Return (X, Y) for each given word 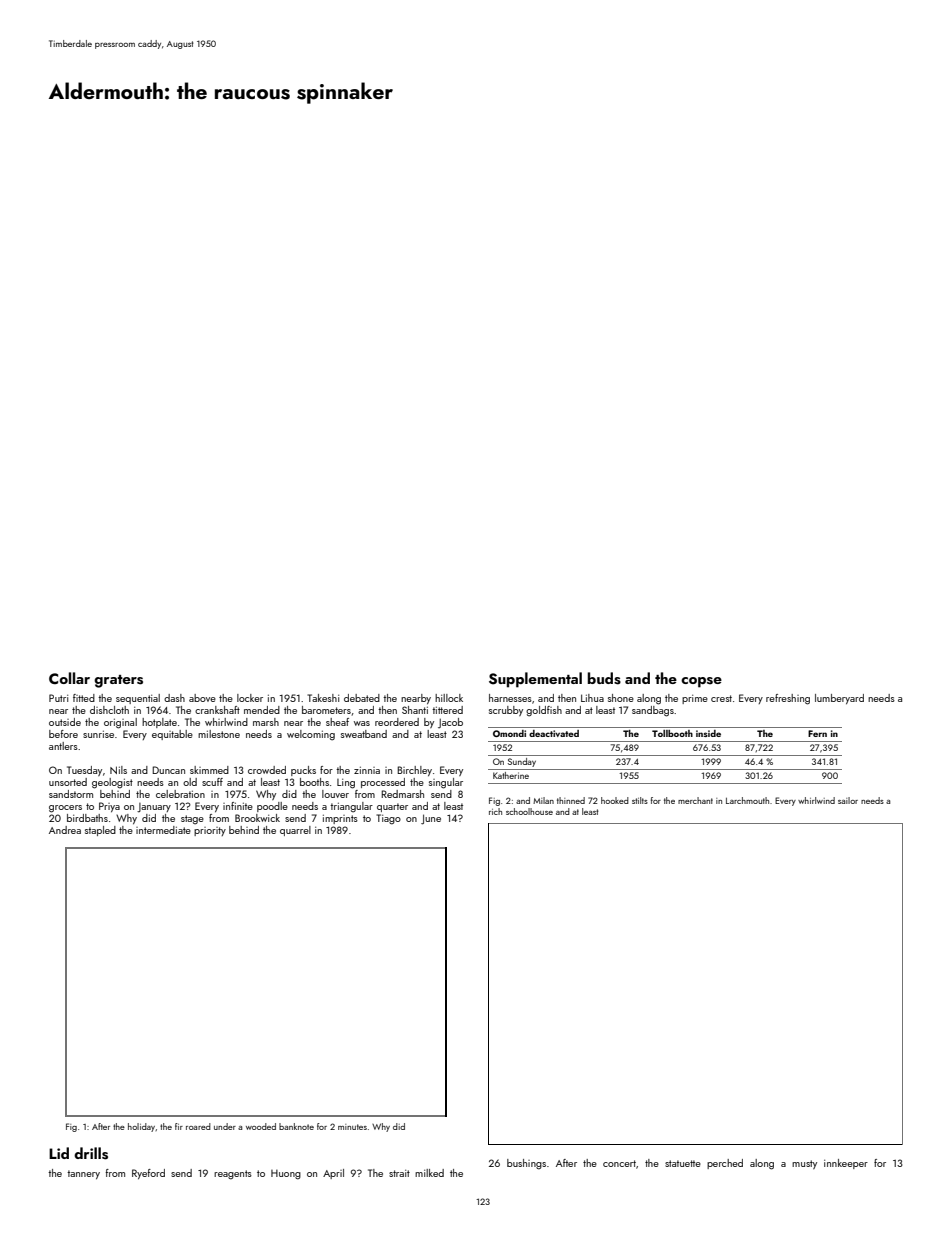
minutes (352, 1127)
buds (604, 678)
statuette (683, 1163)
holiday (141, 1127)
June (431, 819)
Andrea (65, 830)
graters (118, 681)
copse (701, 682)
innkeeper (846, 1164)
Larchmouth (747, 800)
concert (619, 1163)
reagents (233, 1175)
